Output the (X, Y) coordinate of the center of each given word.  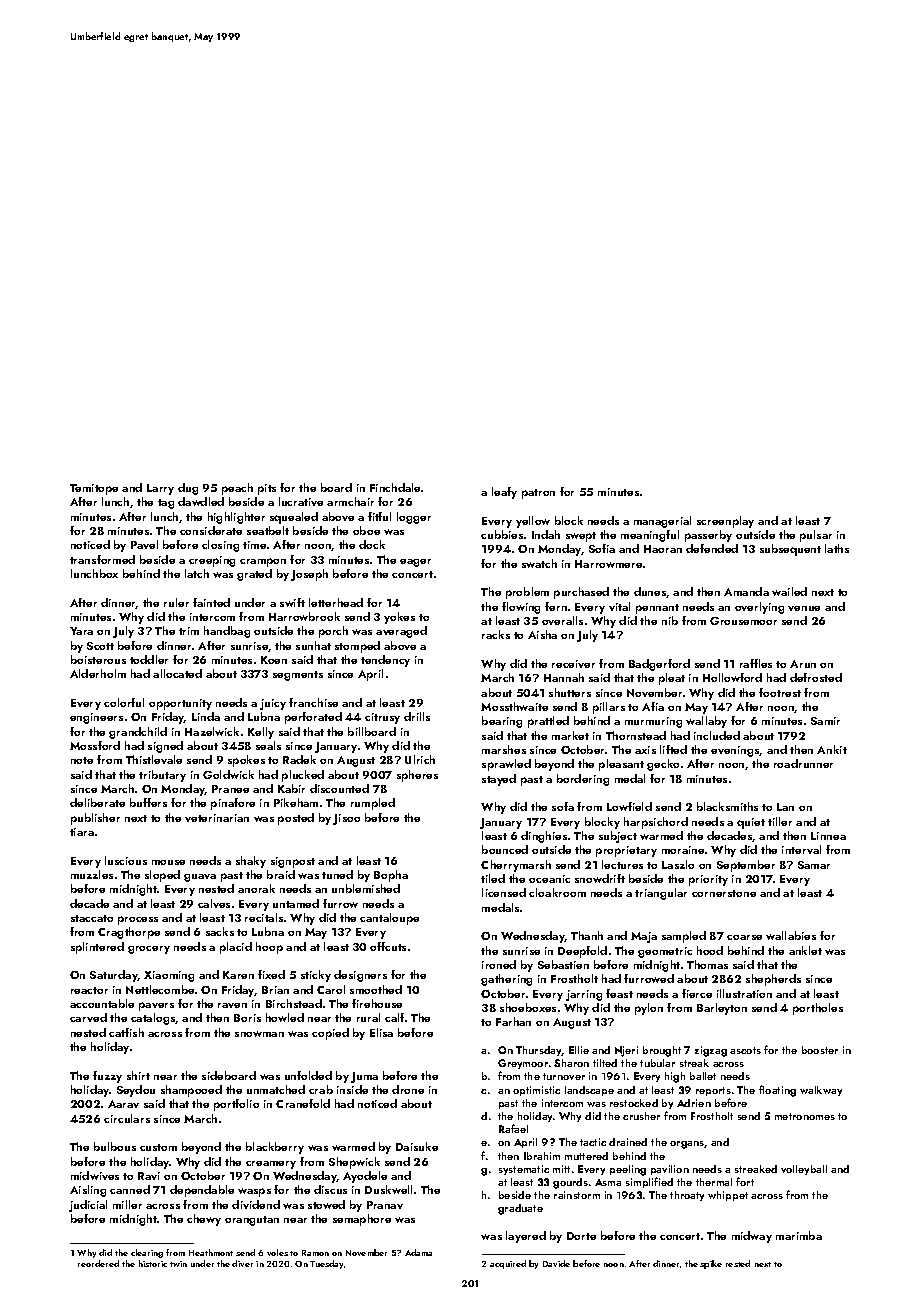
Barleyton (722, 1009)
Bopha (391, 876)
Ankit (832, 749)
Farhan (513, 1021)
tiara (82, 832)
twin (178, 1264)
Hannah (564, 677)
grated (254, 575)
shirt (138, 1075)
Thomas (707, 964)
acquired (508, 1264)
